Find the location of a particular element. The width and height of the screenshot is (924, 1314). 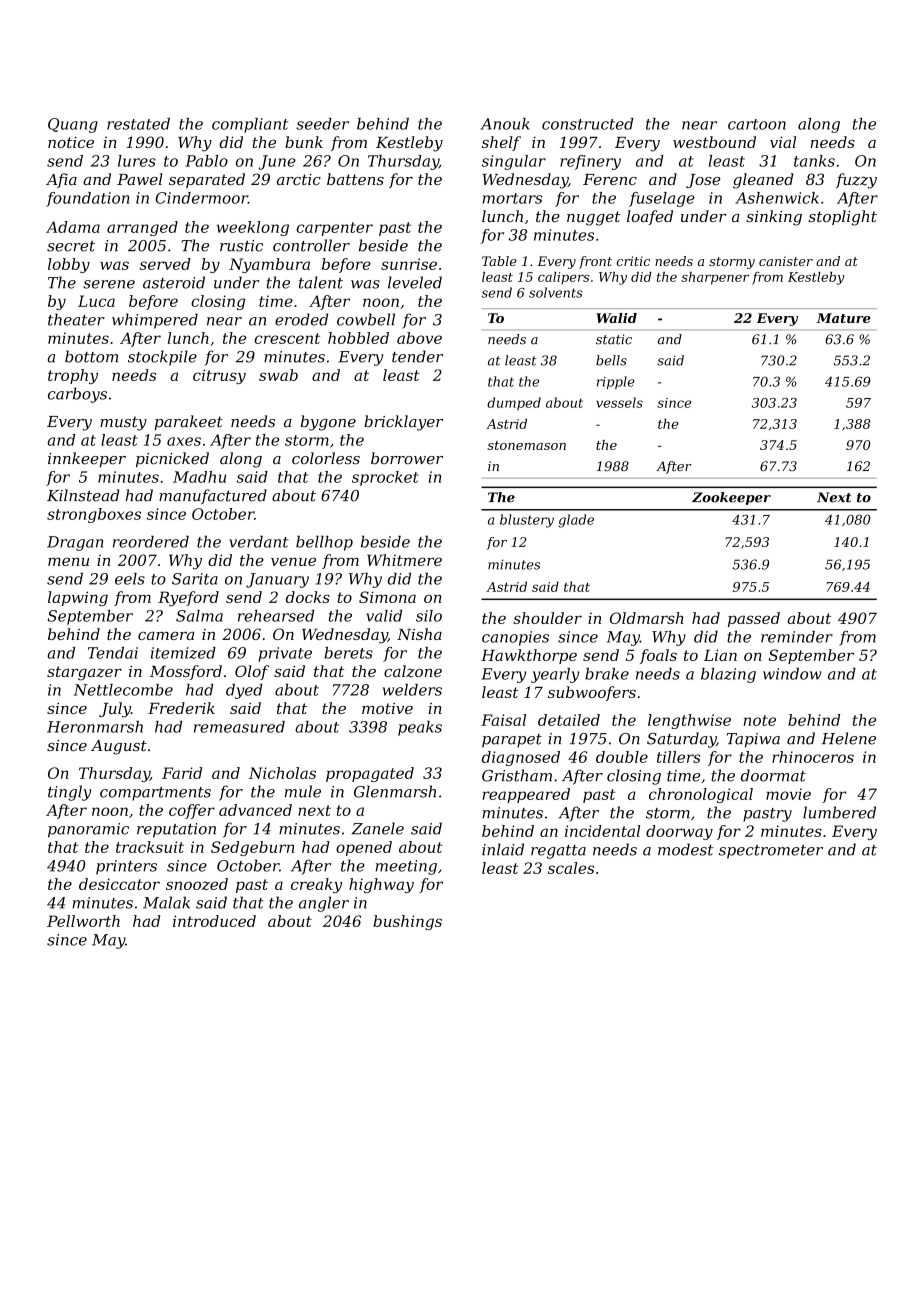

bottom is located at coordinates (91, 356).
